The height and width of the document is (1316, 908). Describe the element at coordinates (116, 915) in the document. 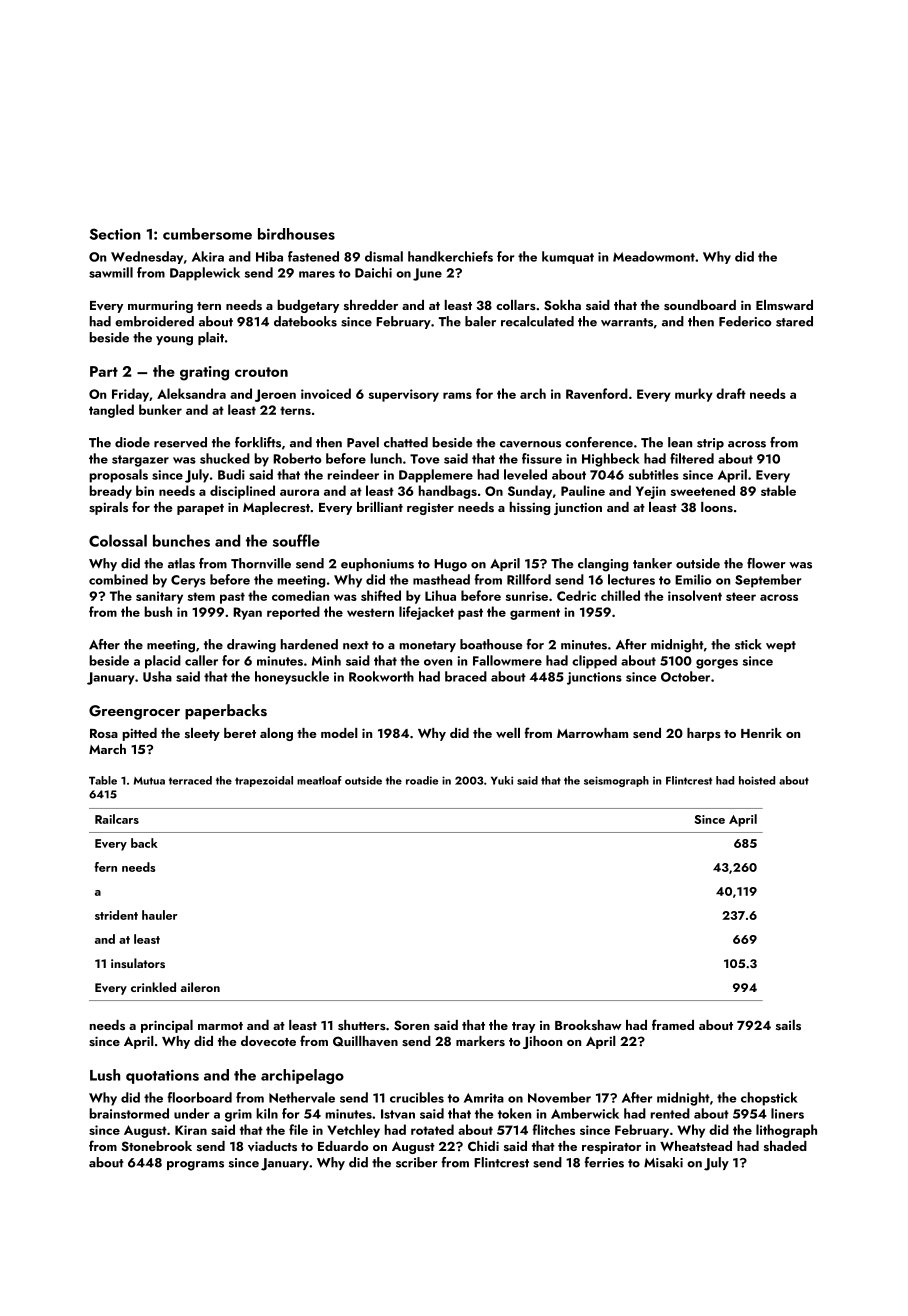

I see `strident` at that location.
